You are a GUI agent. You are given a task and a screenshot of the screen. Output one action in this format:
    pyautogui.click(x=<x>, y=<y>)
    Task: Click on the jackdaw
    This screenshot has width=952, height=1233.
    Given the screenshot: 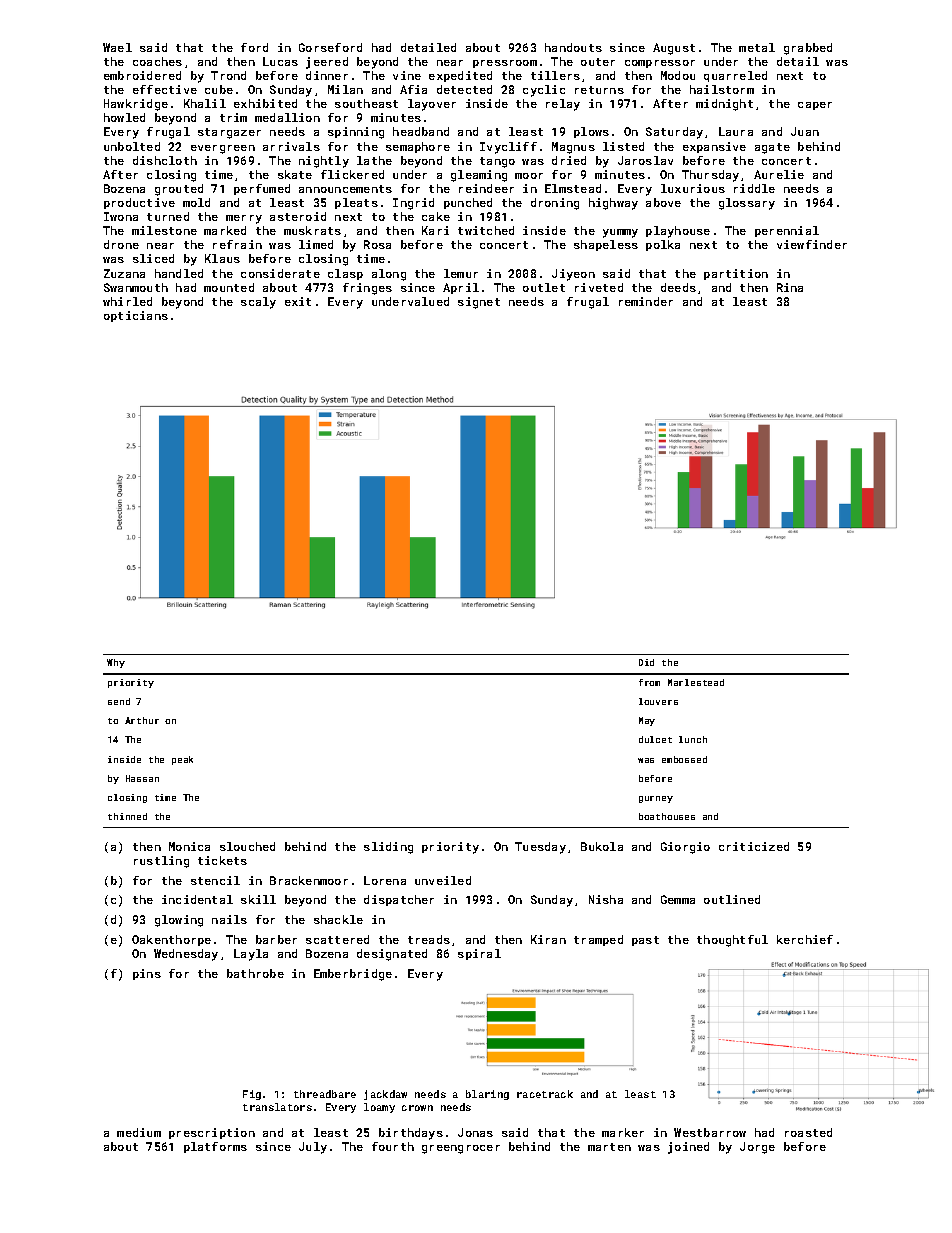 What is the action you would take?
    pyautogui.click(x=385, y=1095)
